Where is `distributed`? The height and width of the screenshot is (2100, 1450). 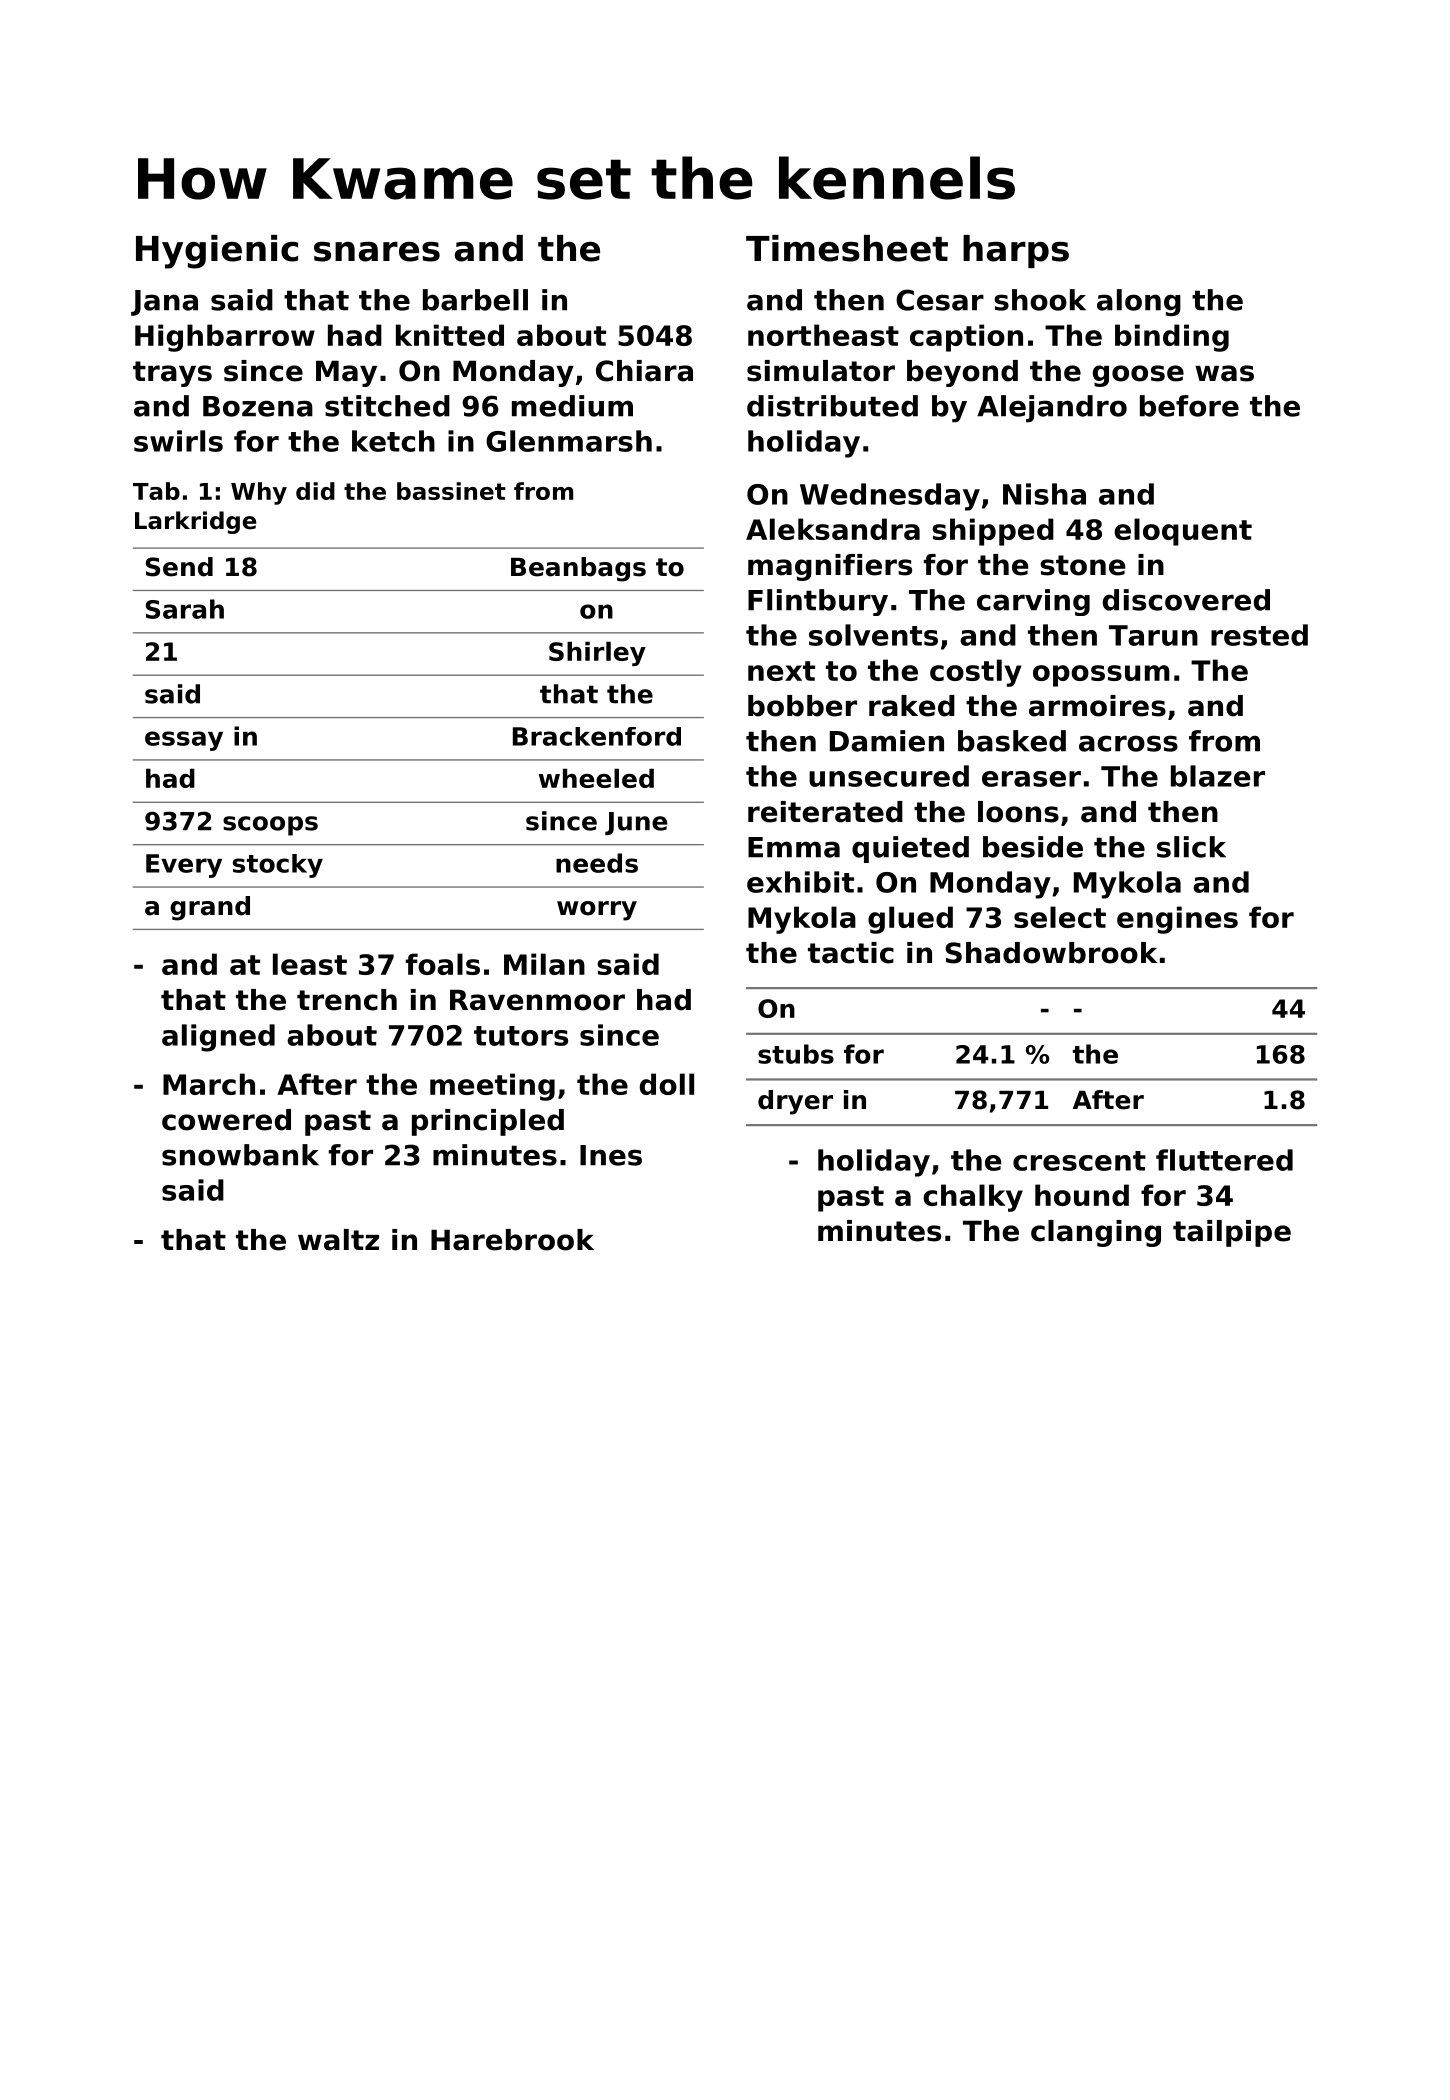 distributed is located at coordinates (832, 406).
